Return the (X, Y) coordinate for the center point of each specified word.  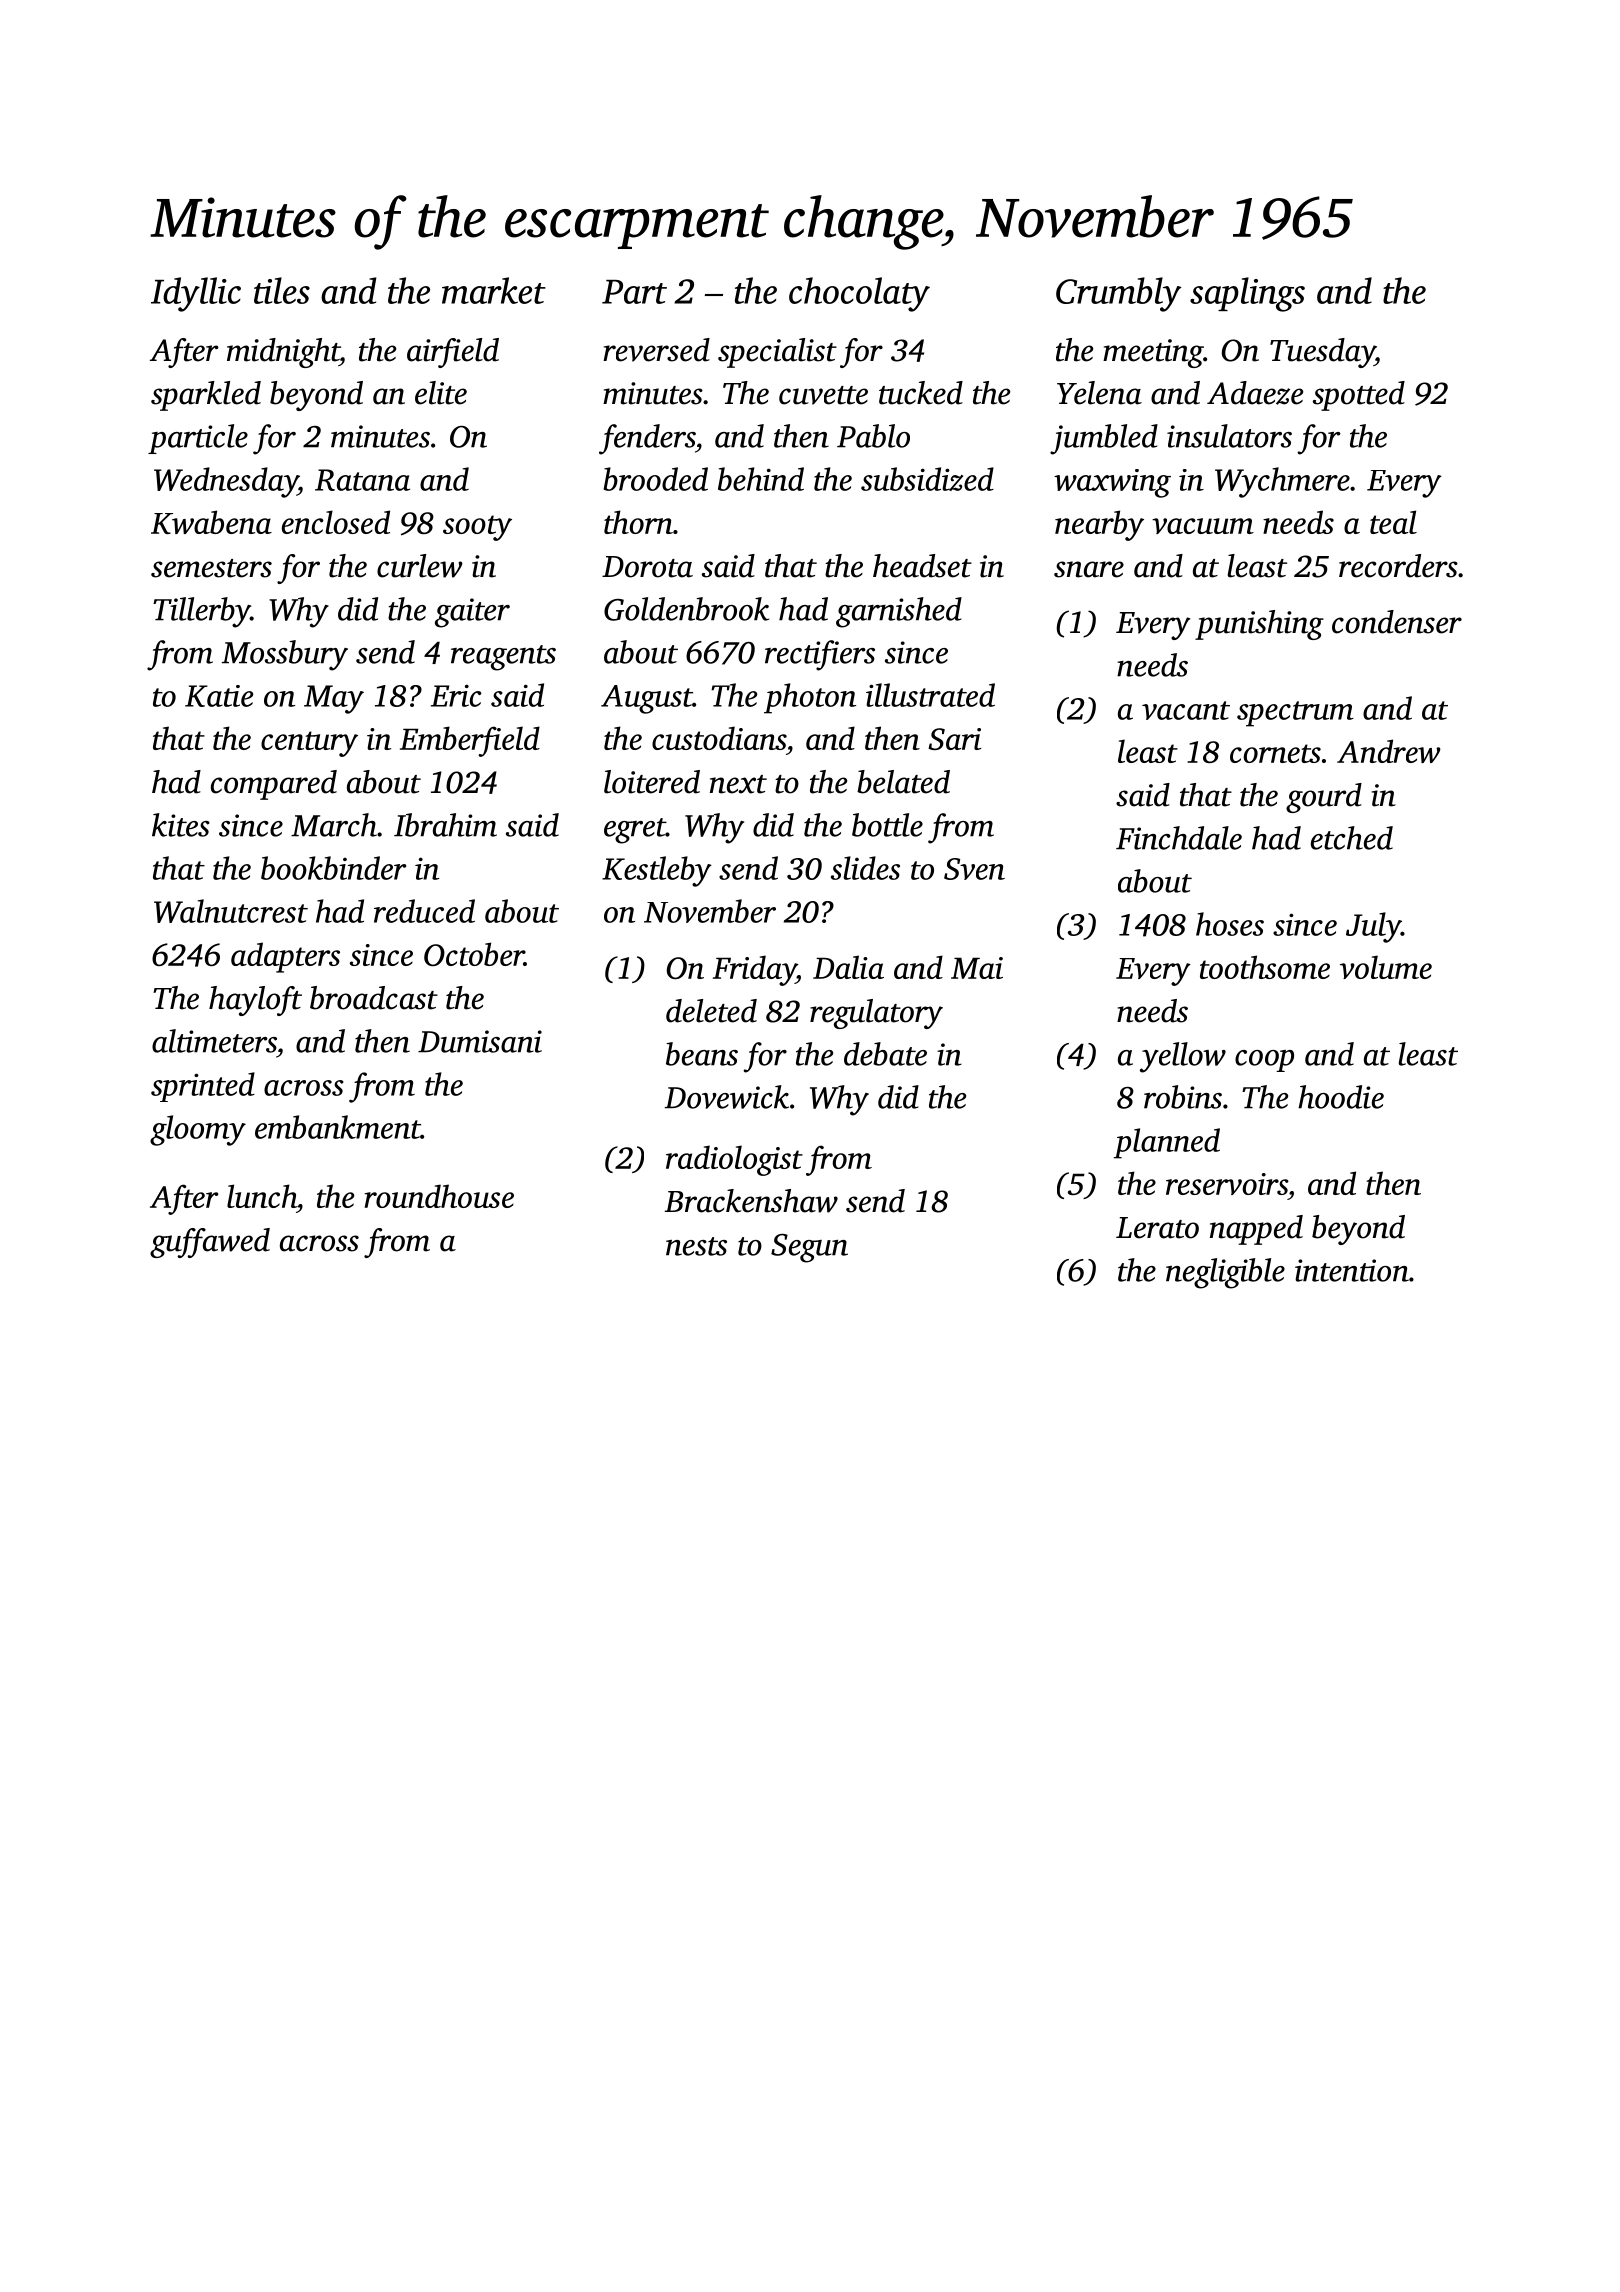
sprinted (203, 1087)
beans (702, 1054)
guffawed (210, 1243)
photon (810, 698)
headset (922, 566)
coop (1264, 1061)
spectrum (1295, 714)
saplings (1247, 294)
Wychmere (1282, 482)
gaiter (472, 613)
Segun (809, 1248)
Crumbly (1118, 294)
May (334, 699)
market (494, 290)
